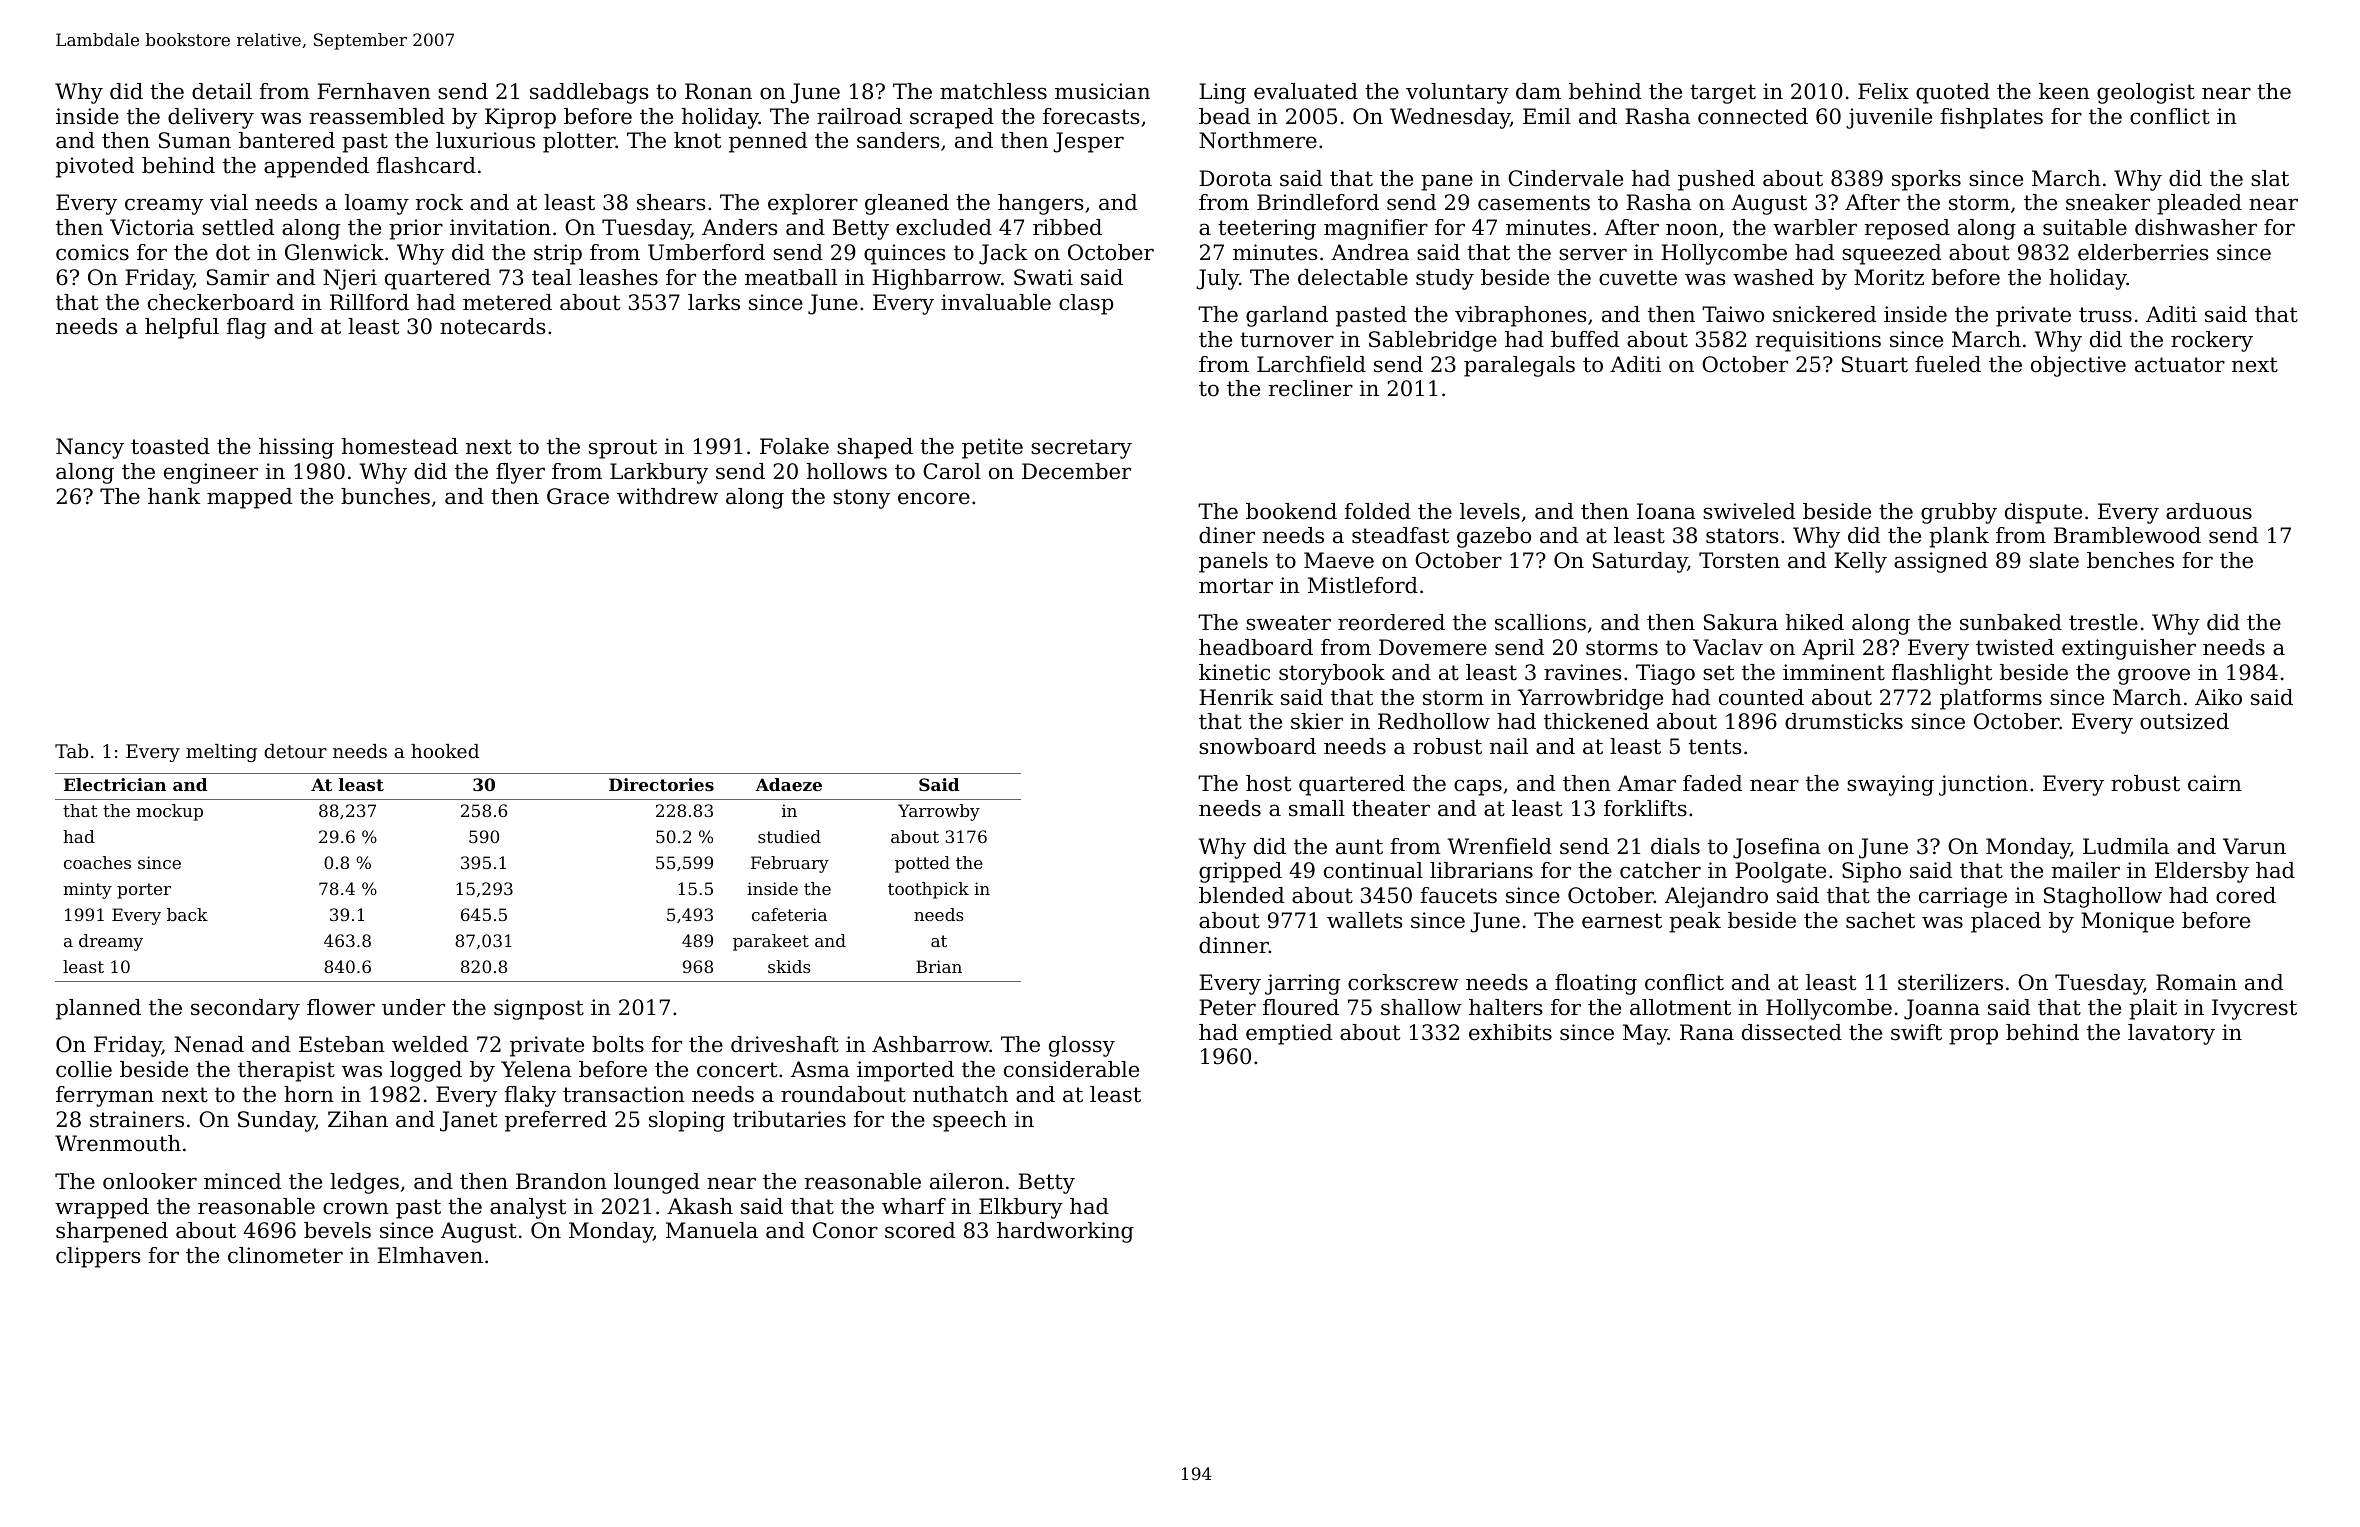  Describe the element at coordinates (2202, 872) in the screenshot. I see `Eldersby` at that location.
